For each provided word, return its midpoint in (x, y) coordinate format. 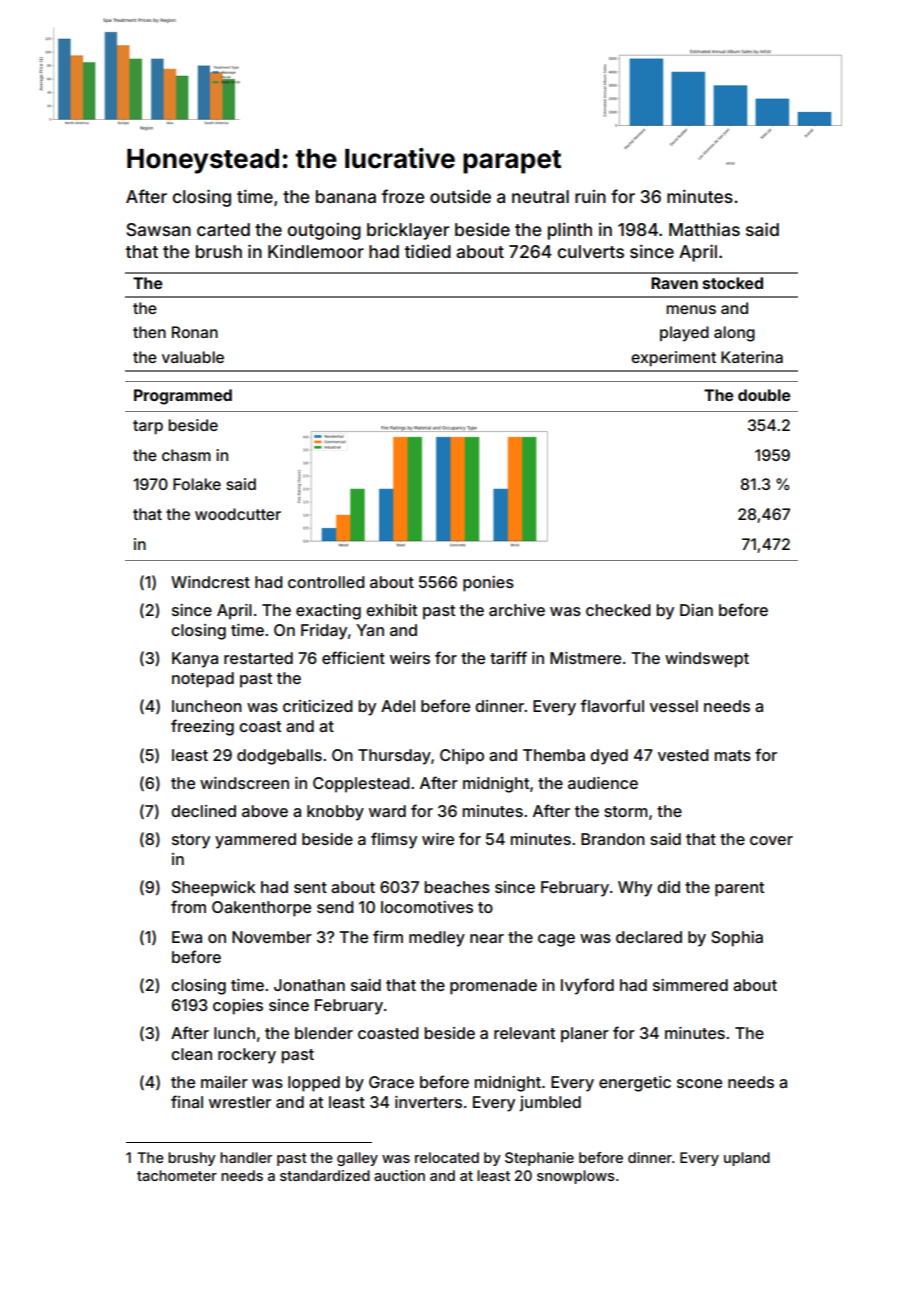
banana (346, 196)
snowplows (576, 1177)
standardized (325, 1175)
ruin (590, 196)
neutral (540, 196)
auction (399, 1175)
